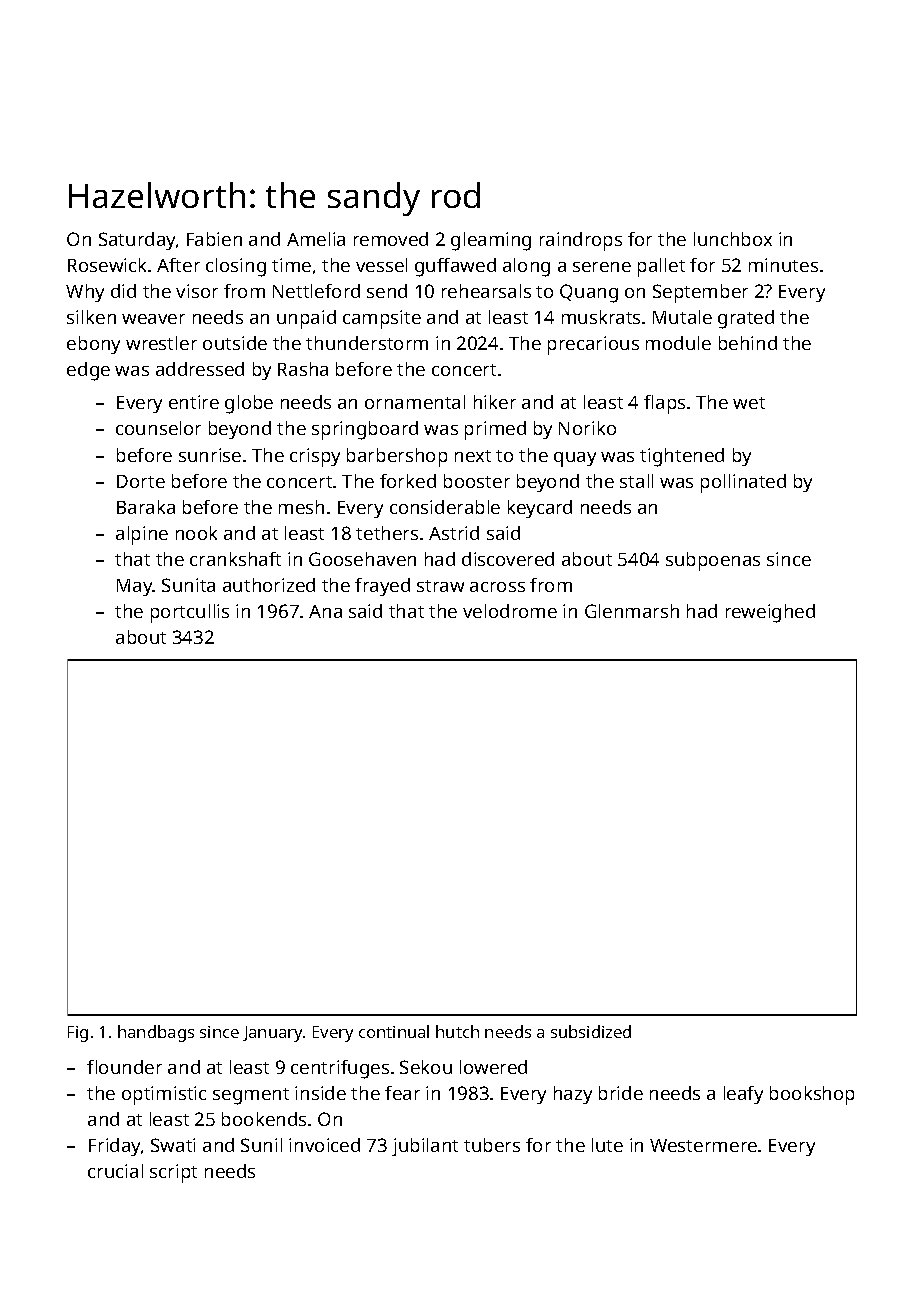 Image resolution: width=924 pixels, height=1311 pixels. What do you see at coordinates (632, 611) in the page?
I see `Glenmarsh` at bounding box center [632, 611].
